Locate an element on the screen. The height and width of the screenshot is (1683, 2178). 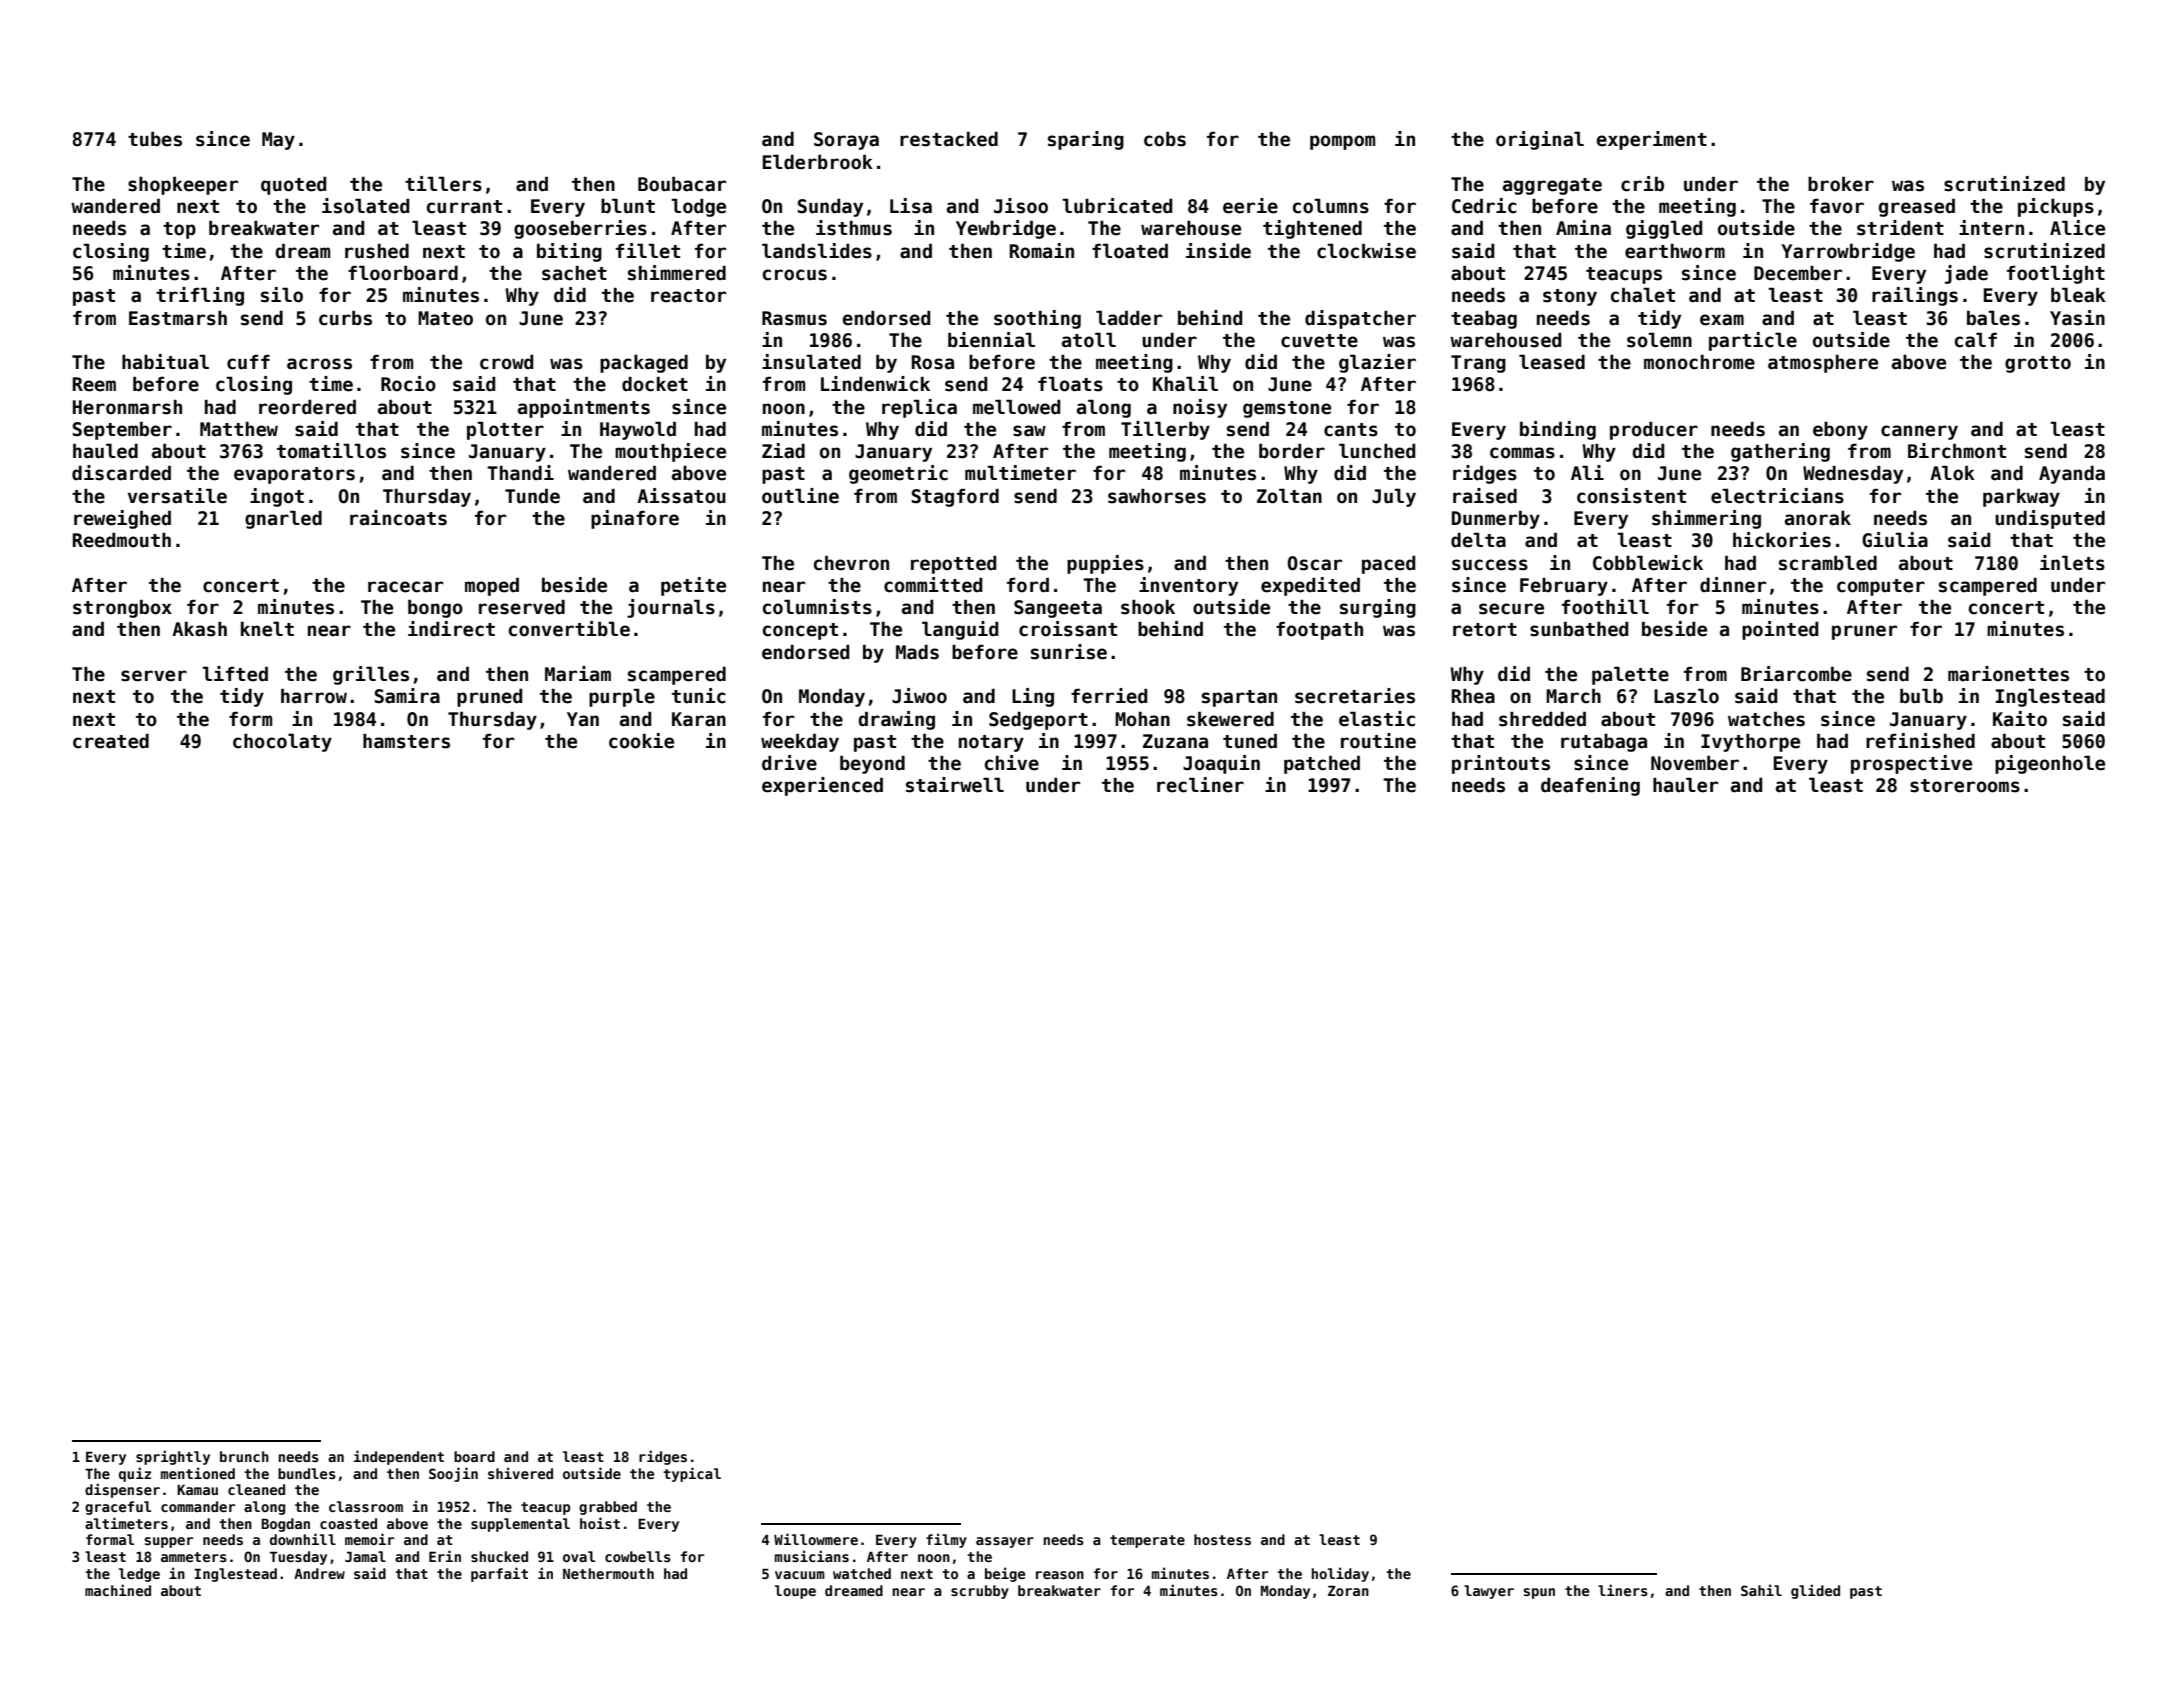
hostess is located at coordinates (1222, 1539).
